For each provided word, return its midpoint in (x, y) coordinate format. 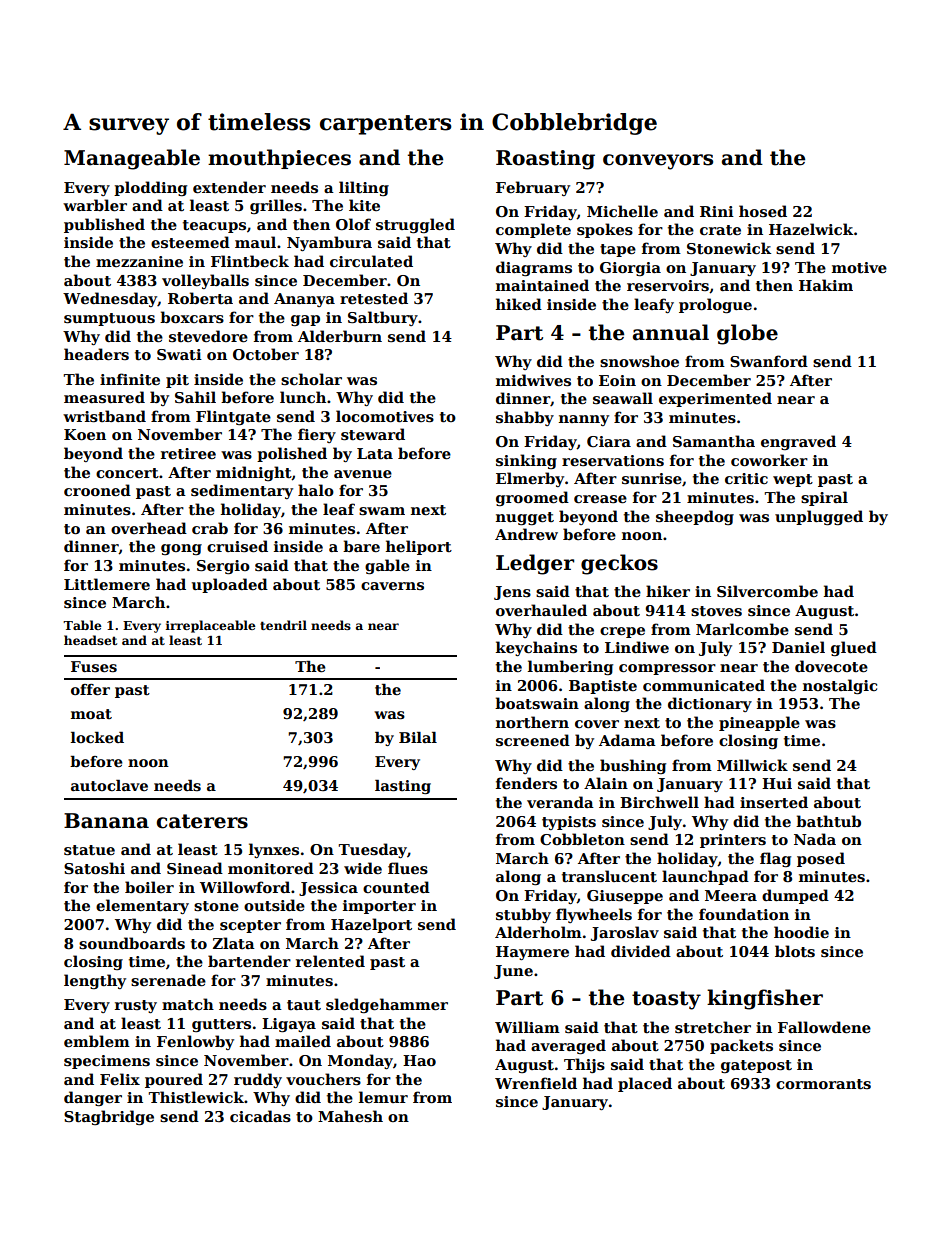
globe (747, 334)
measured (104, 397)
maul (255, 242)
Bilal (418, 737)
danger (93, 1098)
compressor (667, 669)
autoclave (109, 785)
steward (373, 434)
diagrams (534, 268)
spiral (824, 498)
